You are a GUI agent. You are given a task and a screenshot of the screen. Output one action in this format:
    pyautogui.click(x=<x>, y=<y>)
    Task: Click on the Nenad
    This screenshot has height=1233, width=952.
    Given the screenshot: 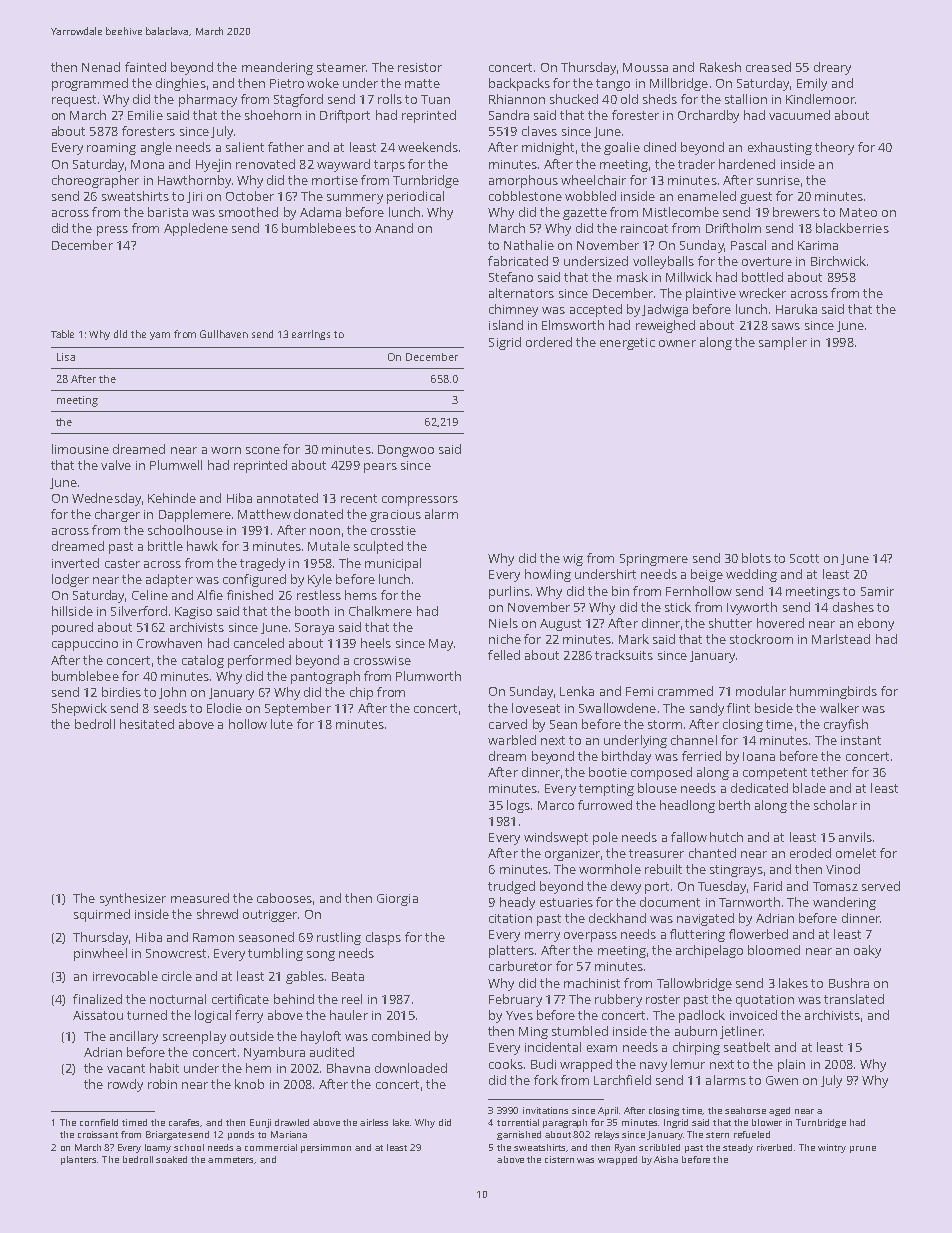 What is the action you would take?
    pyautogui.click(x=101, y=67)
